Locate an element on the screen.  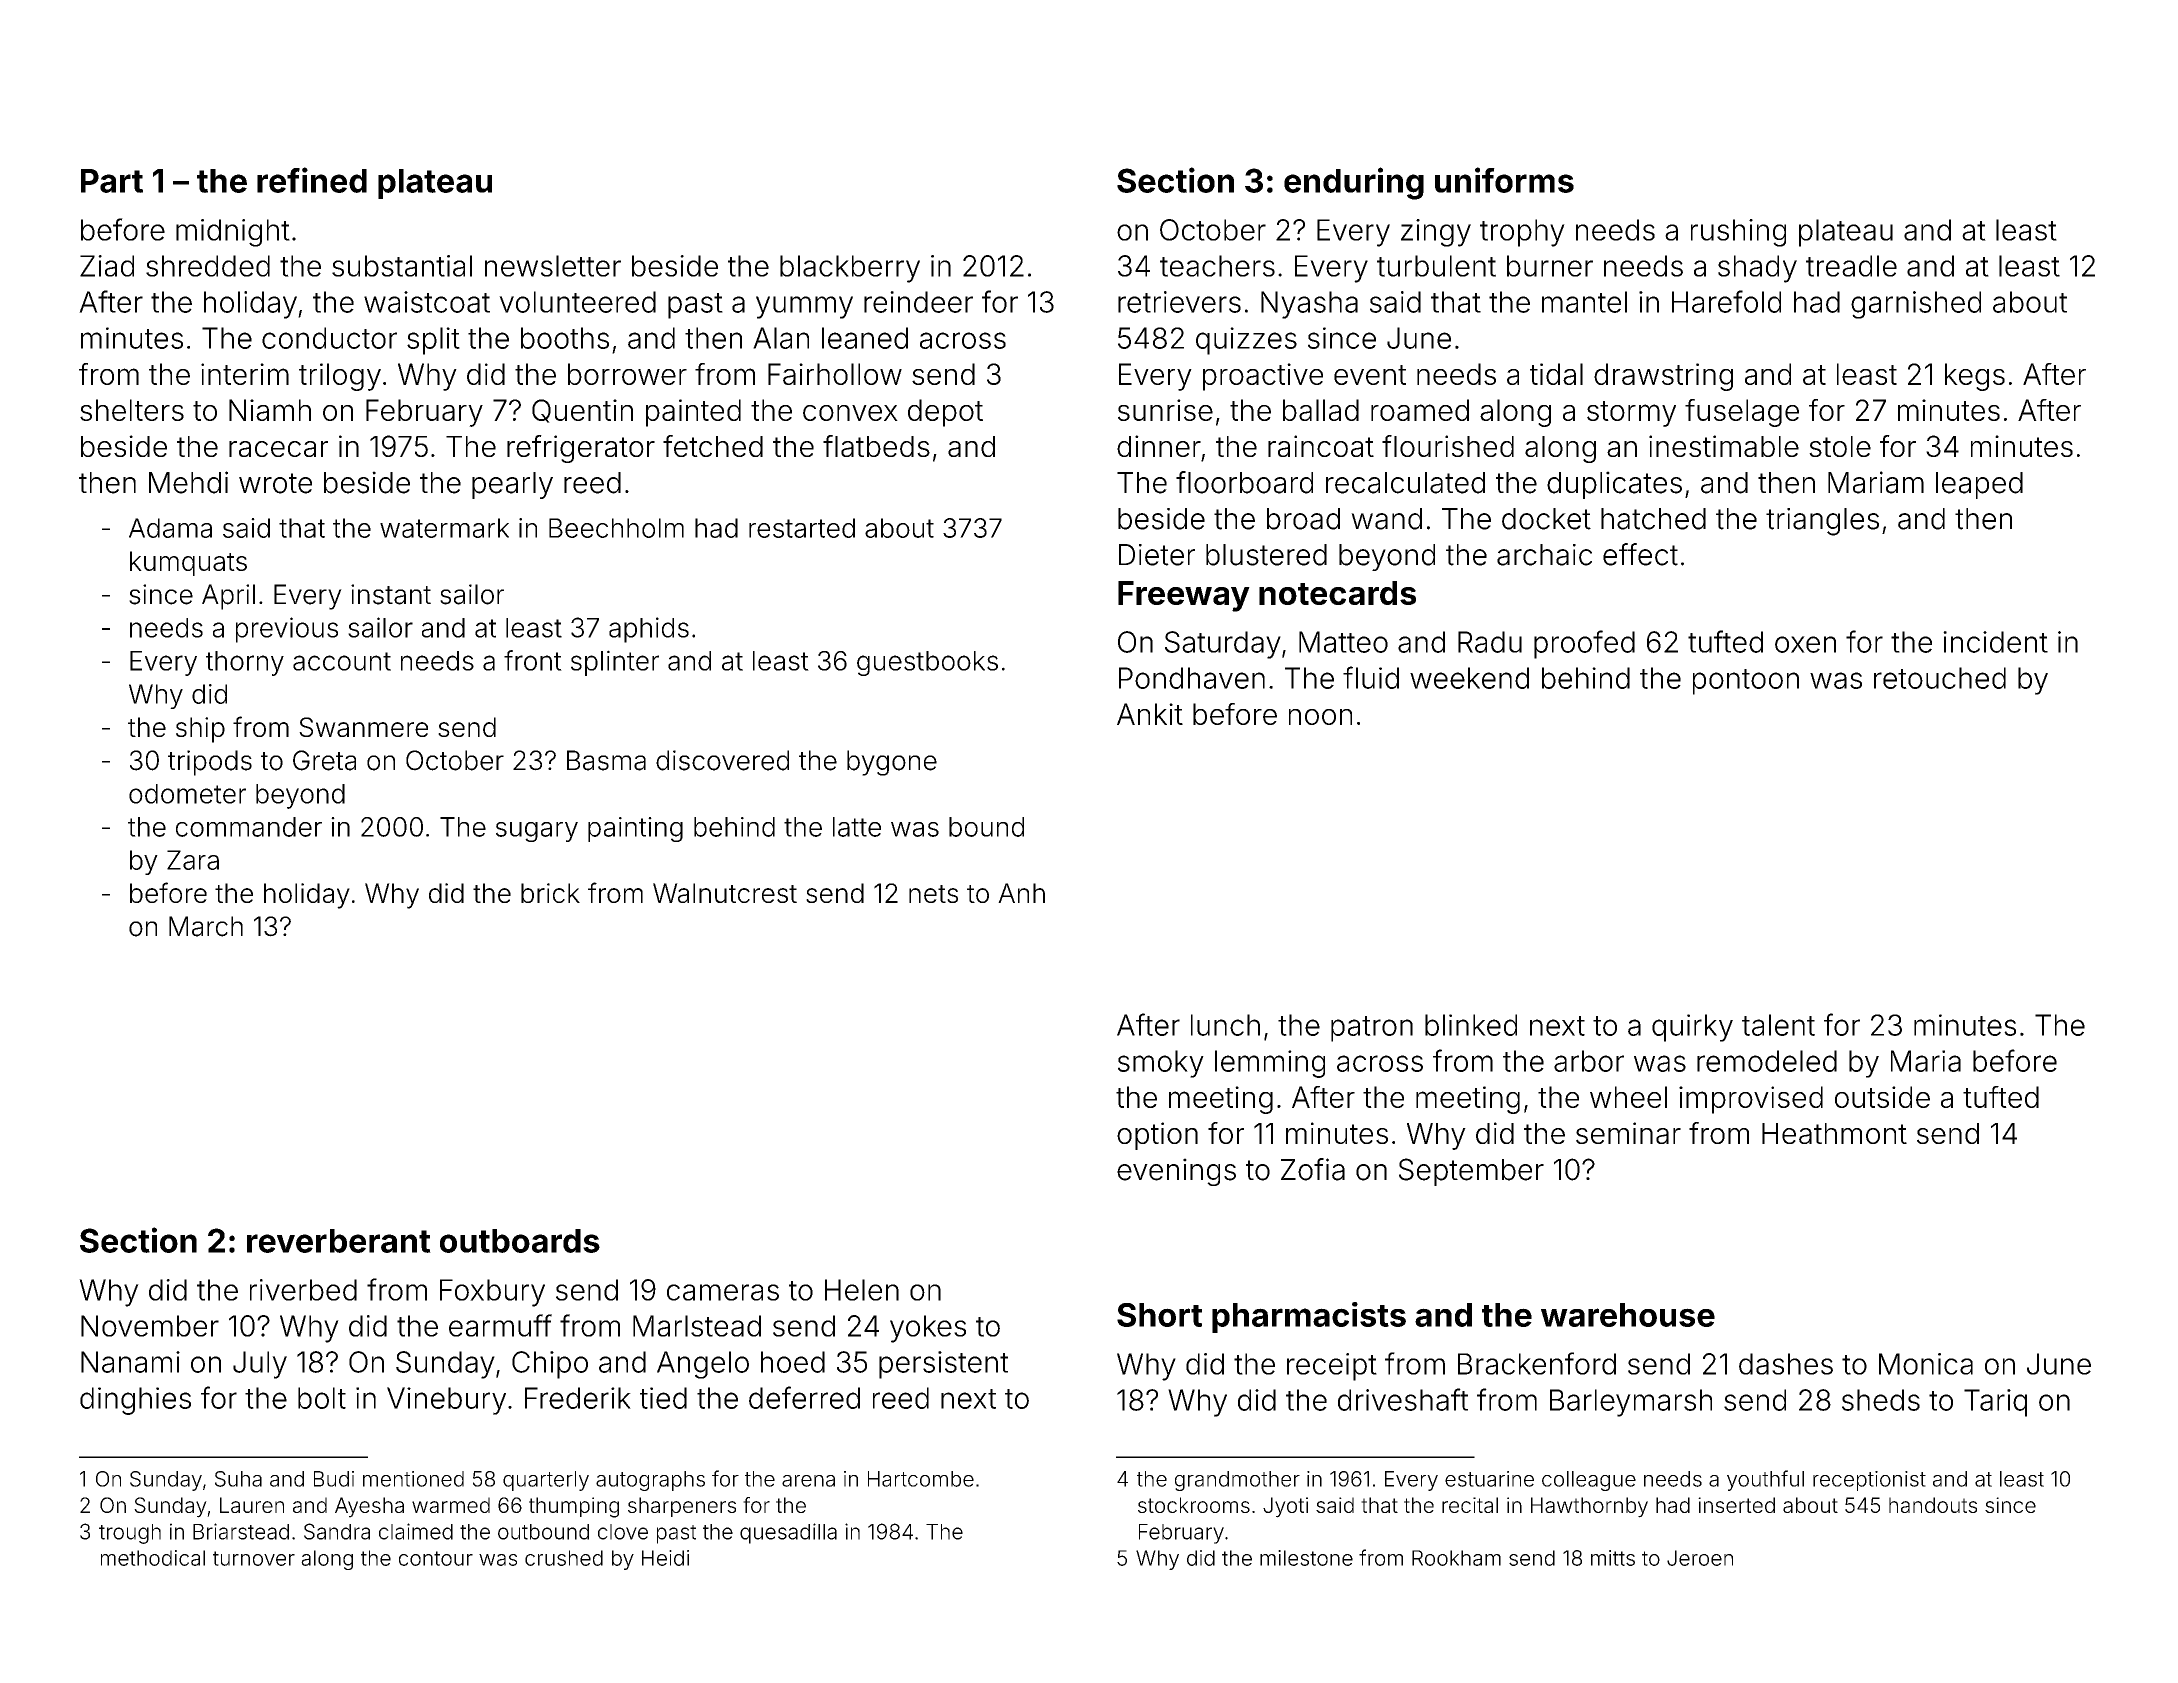
tidal is located at coordinates (1556, 374).
